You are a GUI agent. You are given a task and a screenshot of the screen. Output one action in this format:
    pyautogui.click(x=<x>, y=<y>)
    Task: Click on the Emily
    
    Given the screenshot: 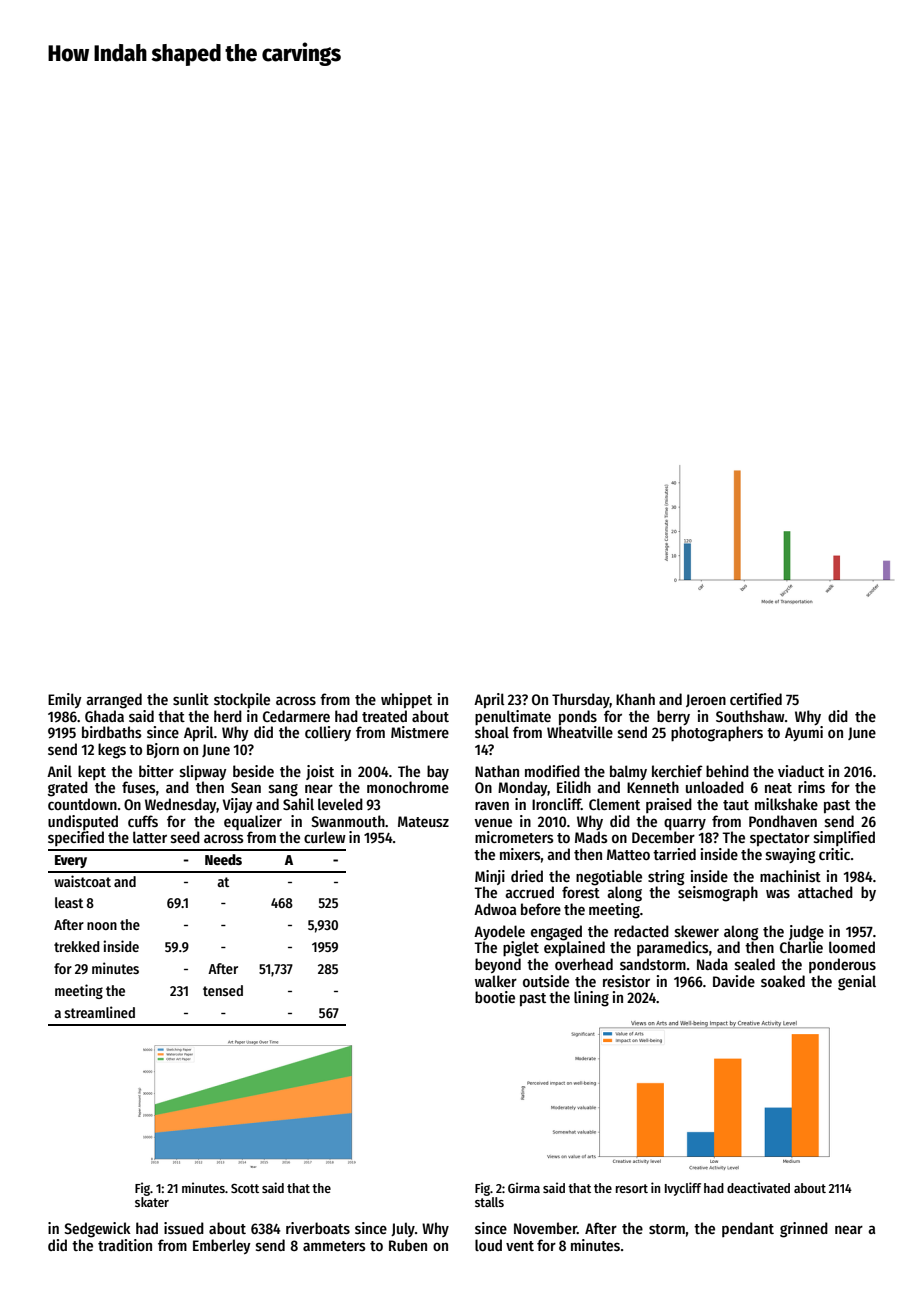 What is the action you would take?
    pyautogui.click(x=65, y=700)
